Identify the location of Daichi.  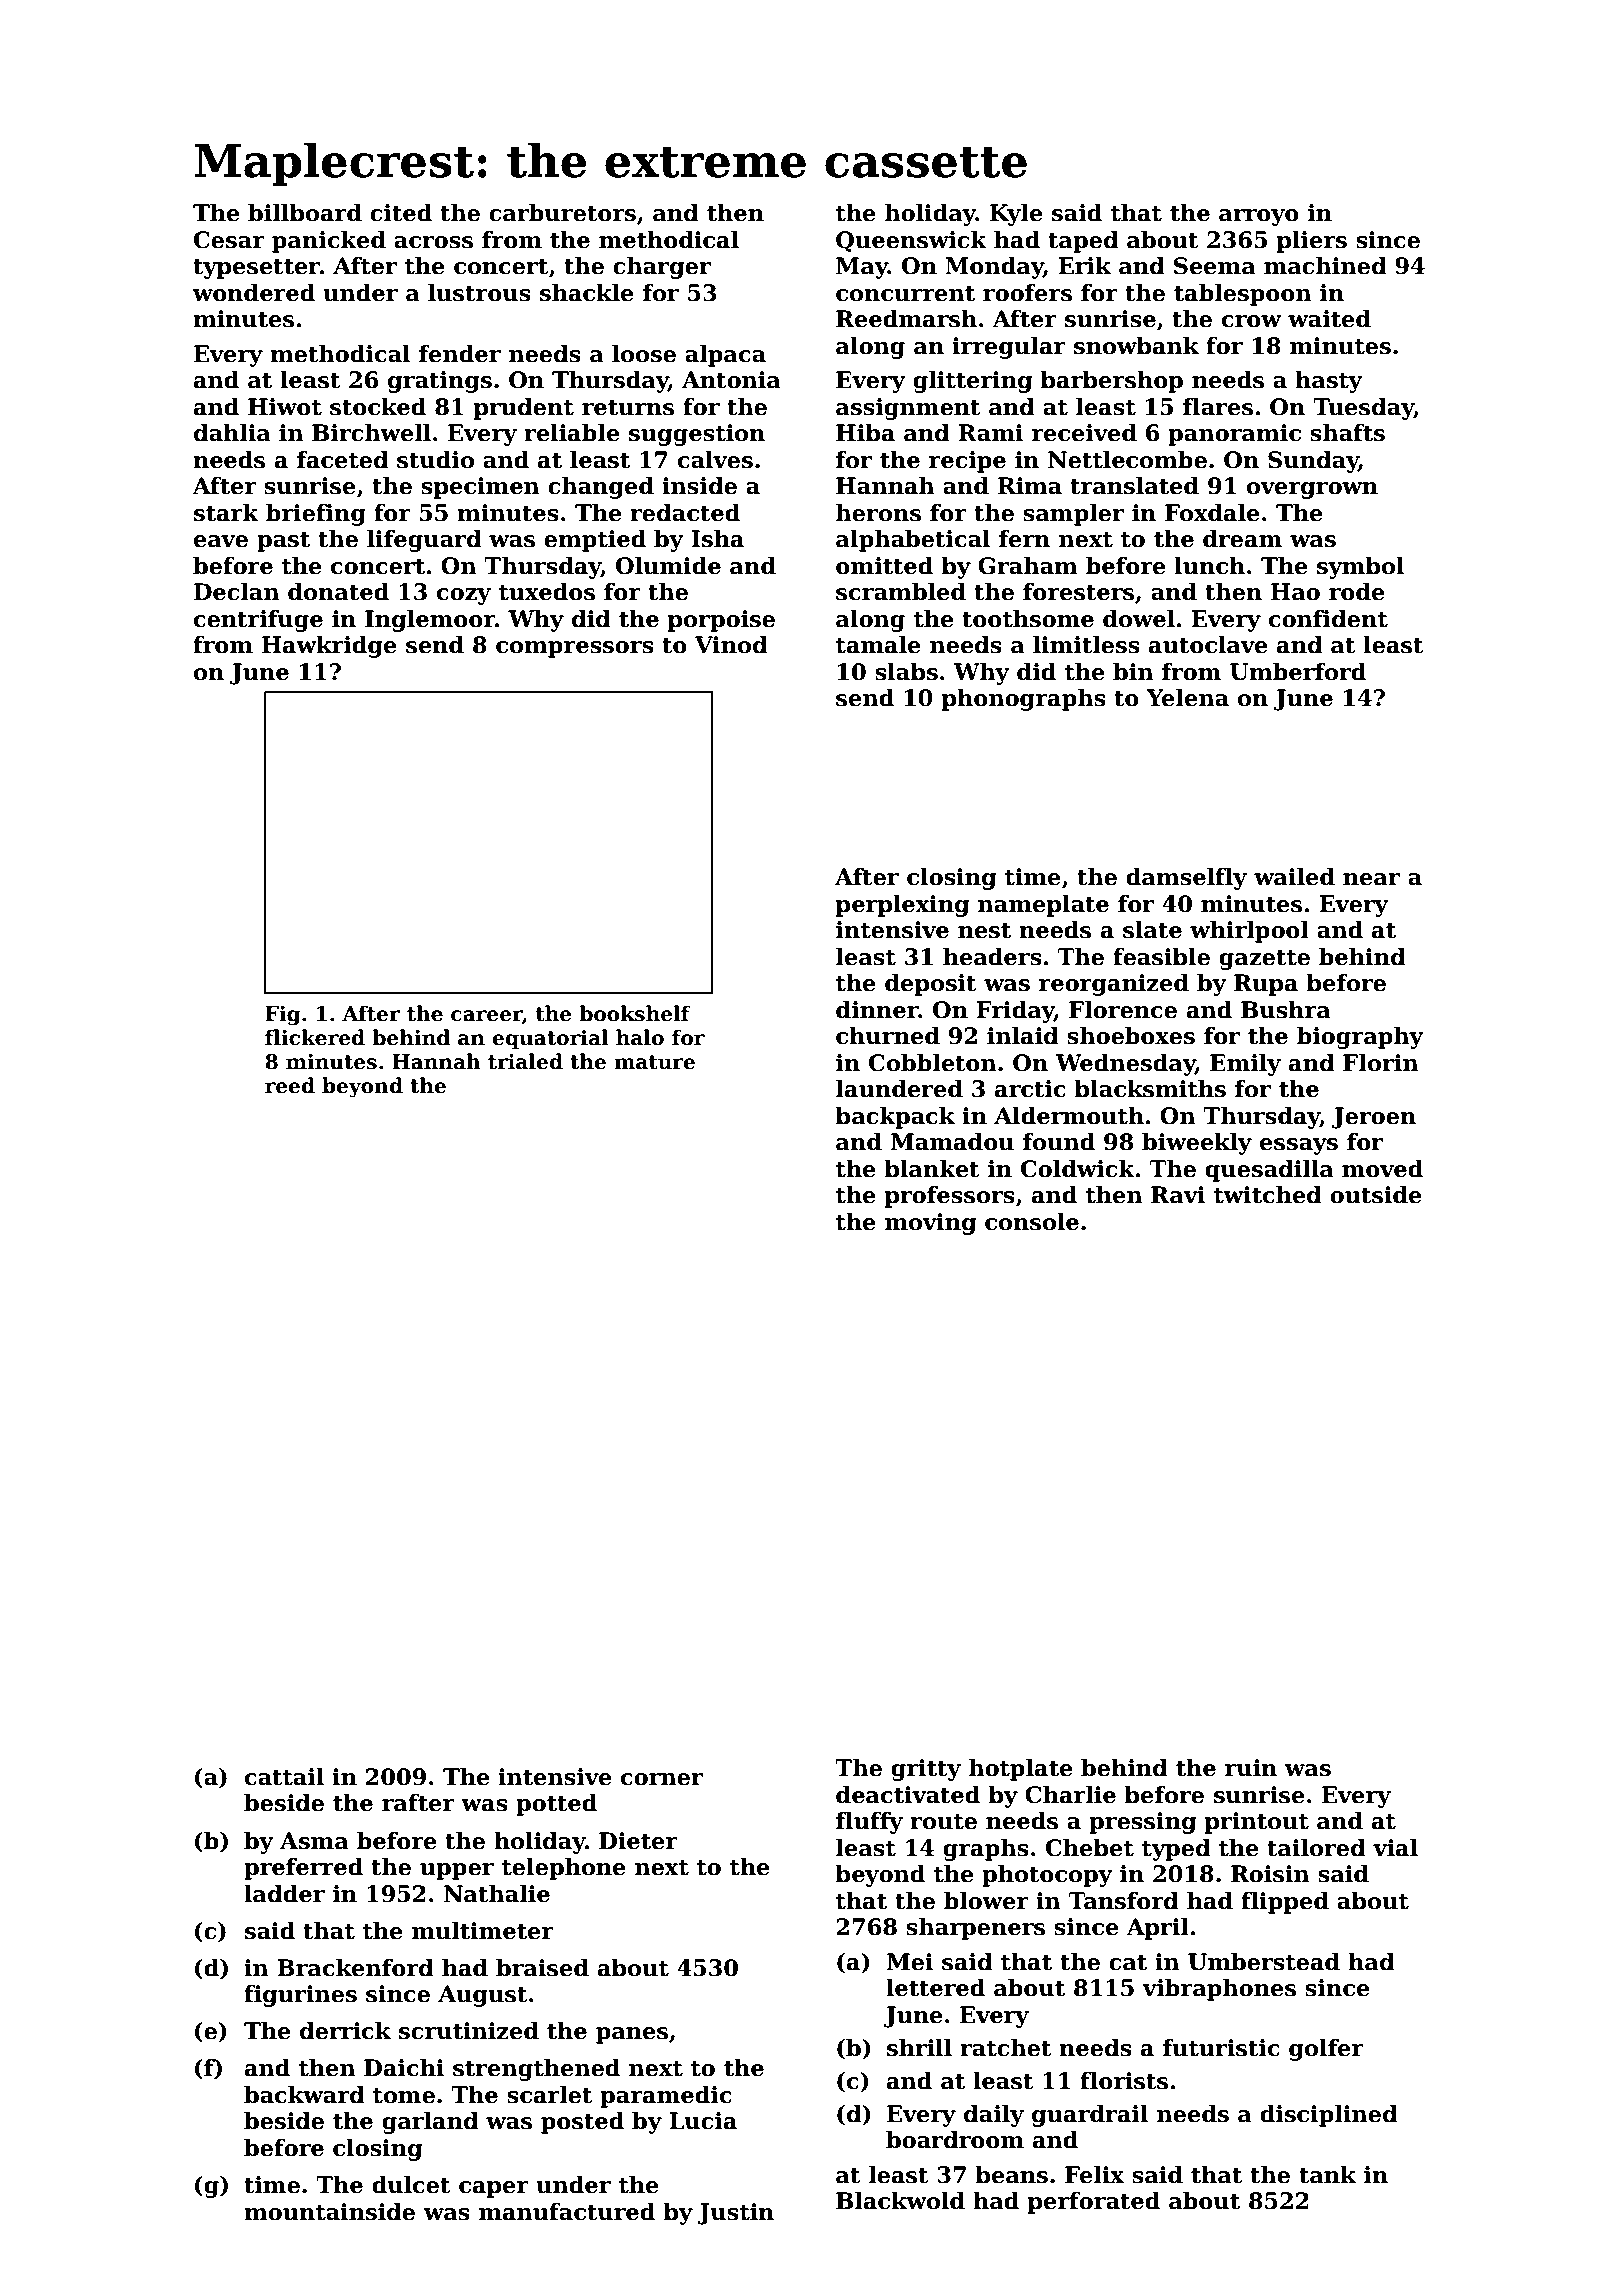
(404, 2068).
